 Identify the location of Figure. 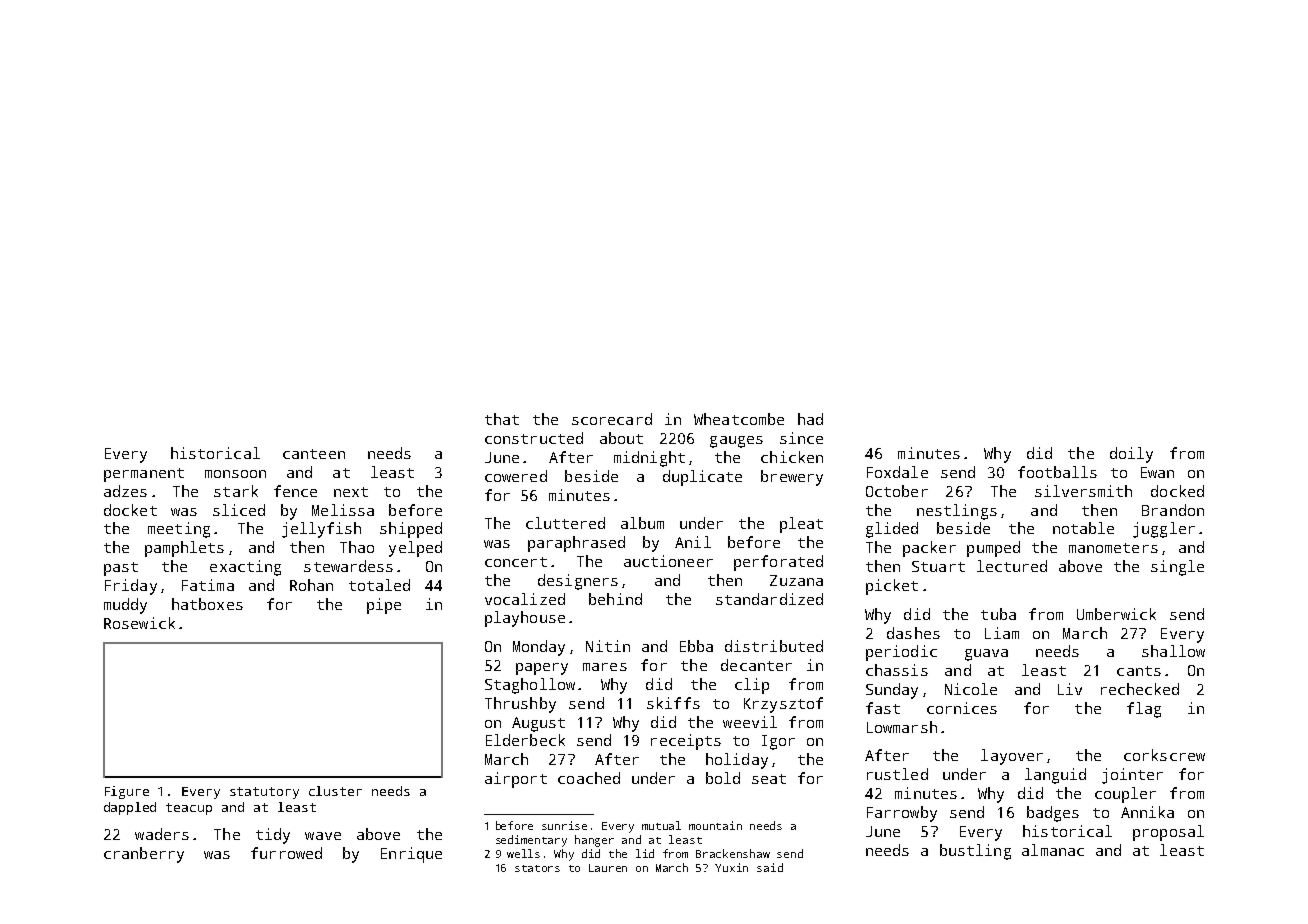
(127, 792).
